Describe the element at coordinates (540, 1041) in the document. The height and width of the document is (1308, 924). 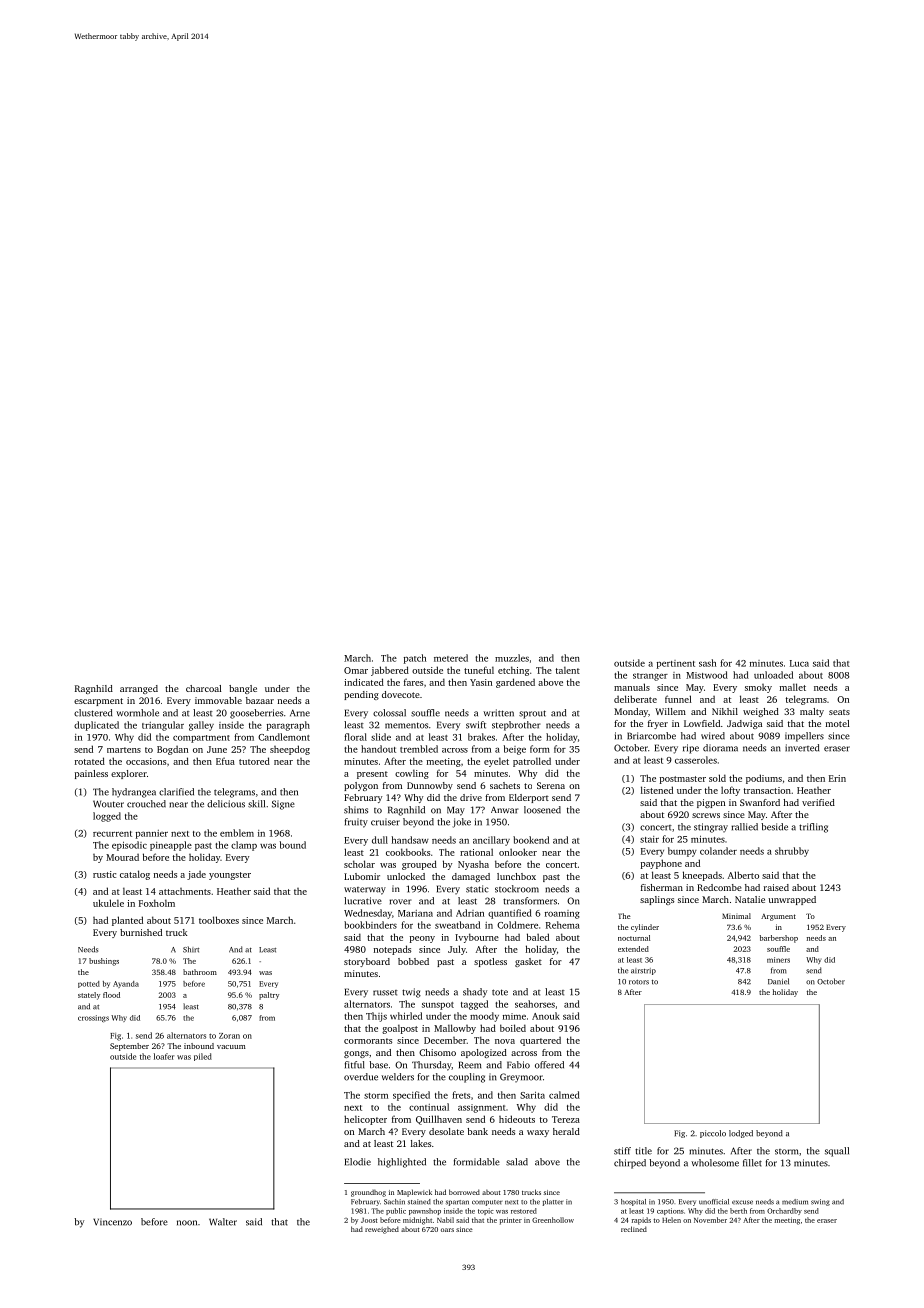
I see `quartered` at that location.
